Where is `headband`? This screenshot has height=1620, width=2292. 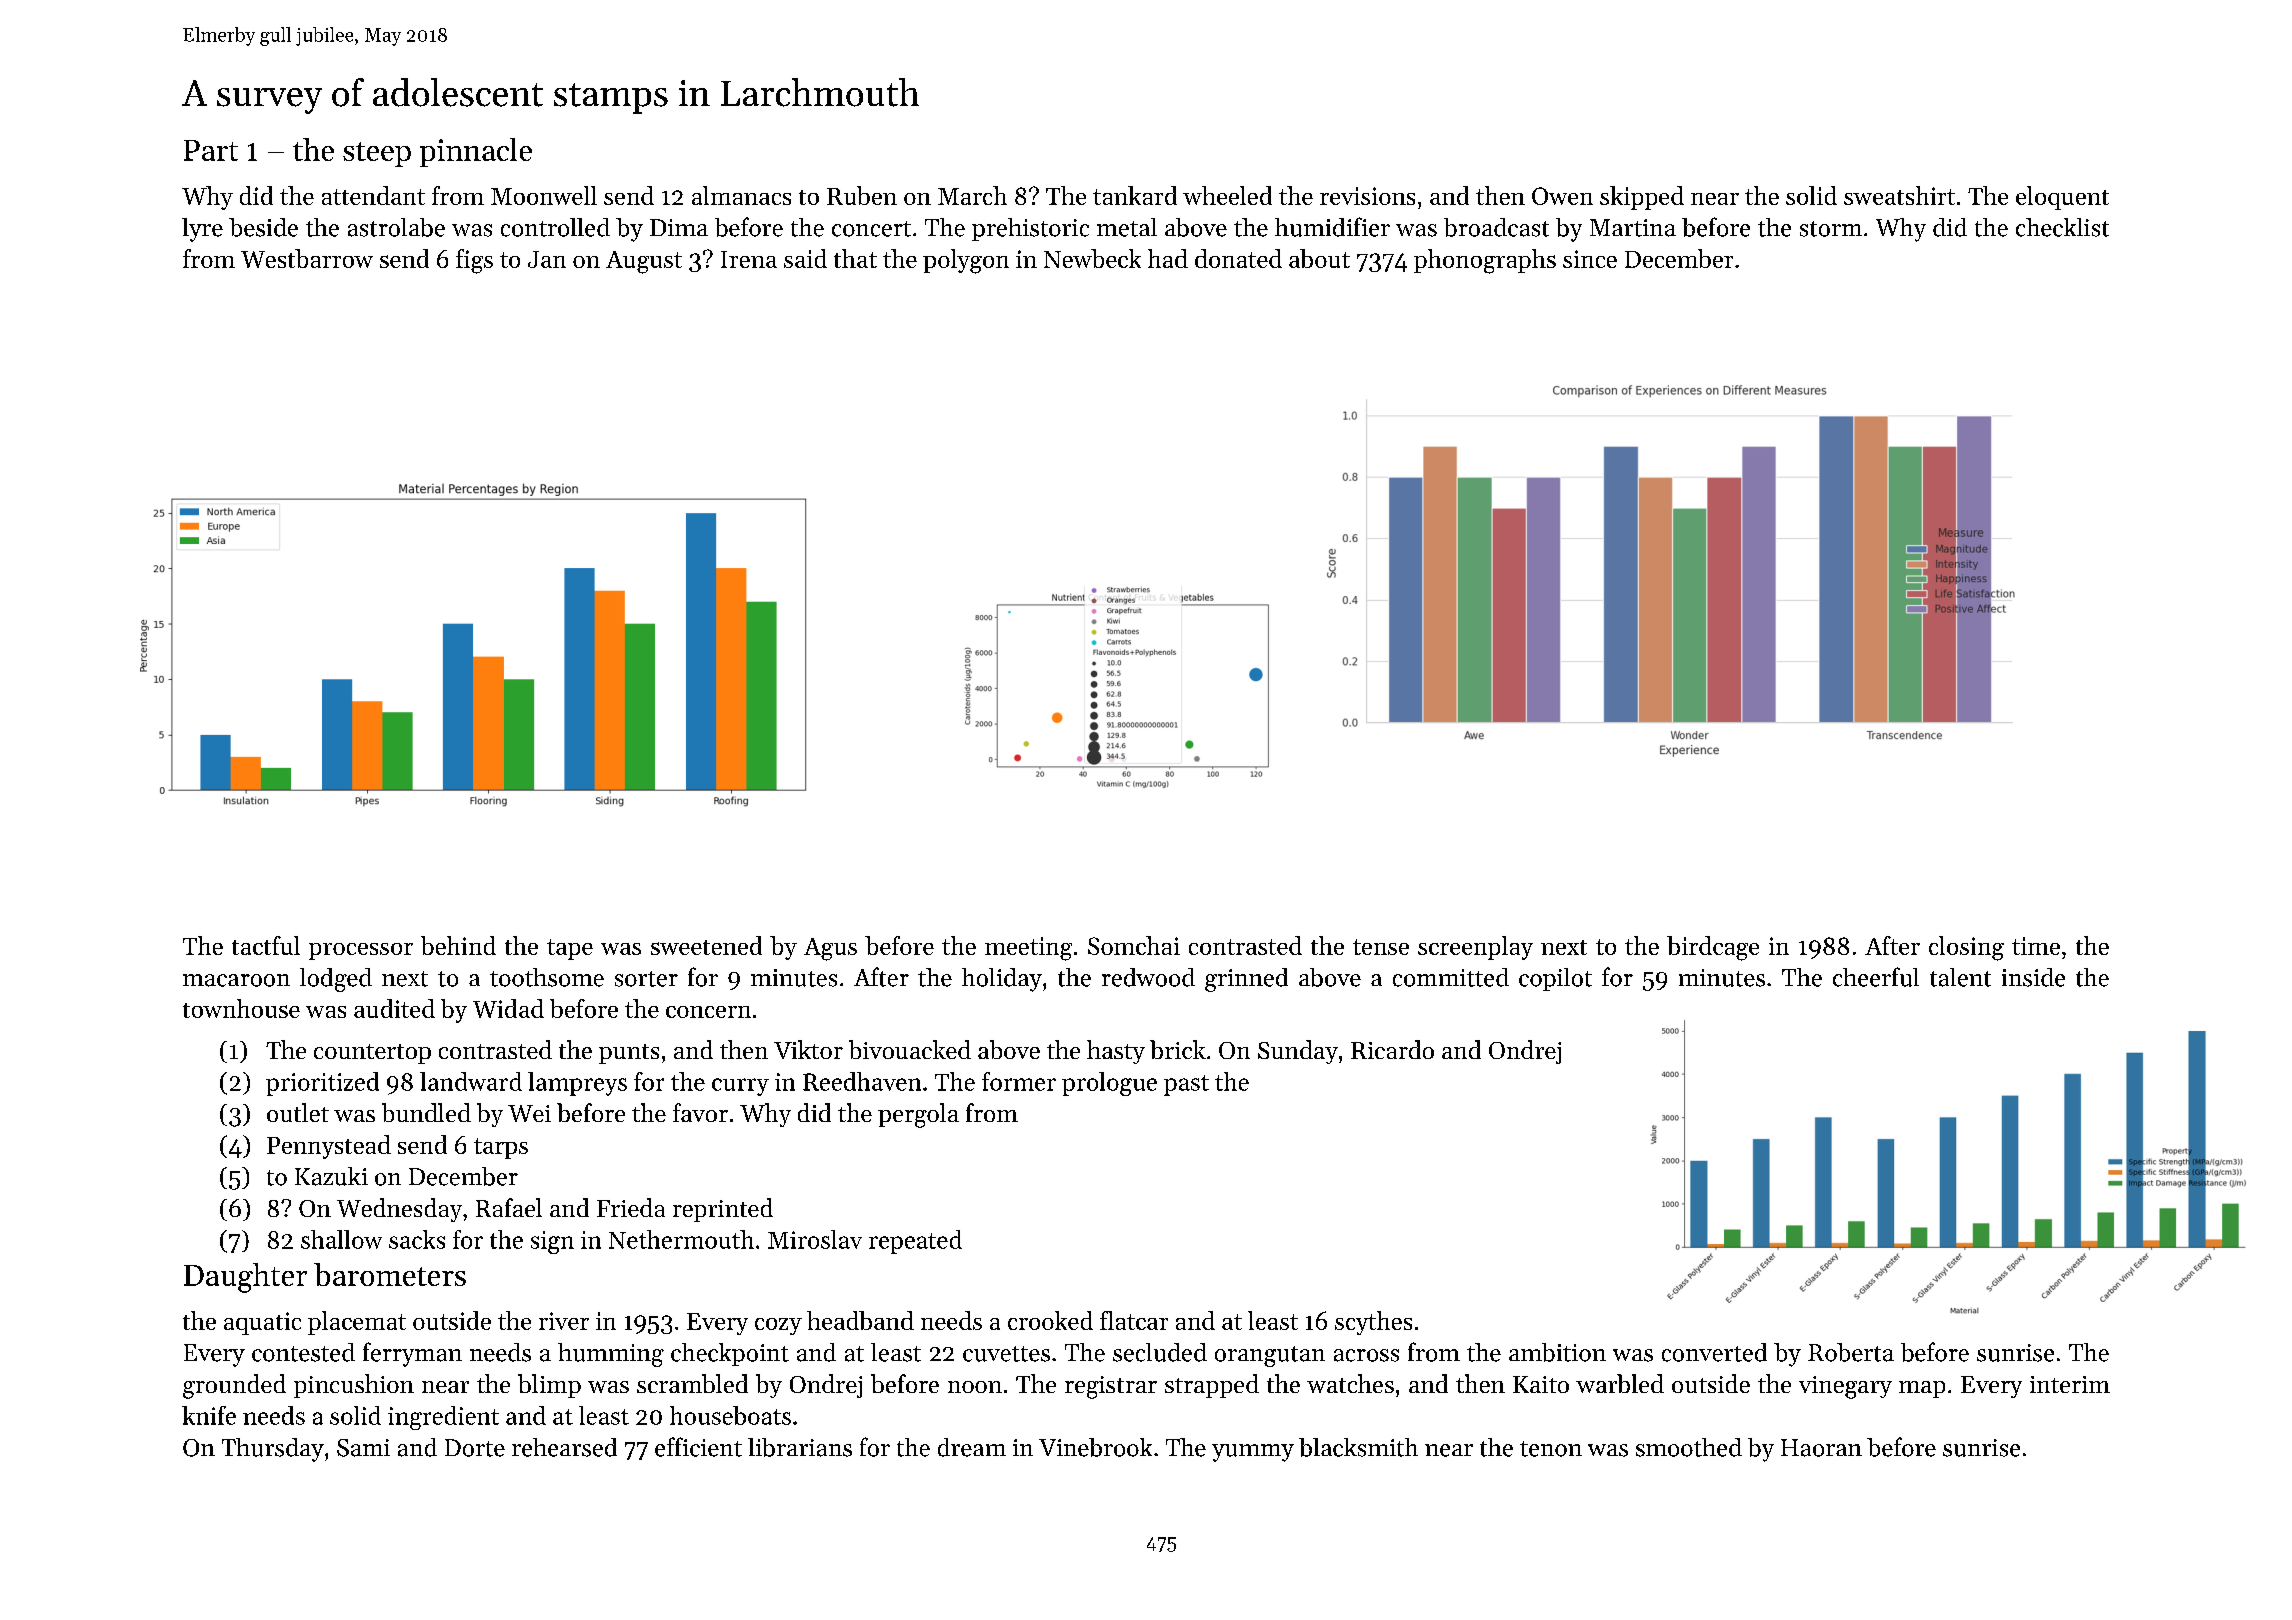
headband is located at coordinates (860, 1320).
